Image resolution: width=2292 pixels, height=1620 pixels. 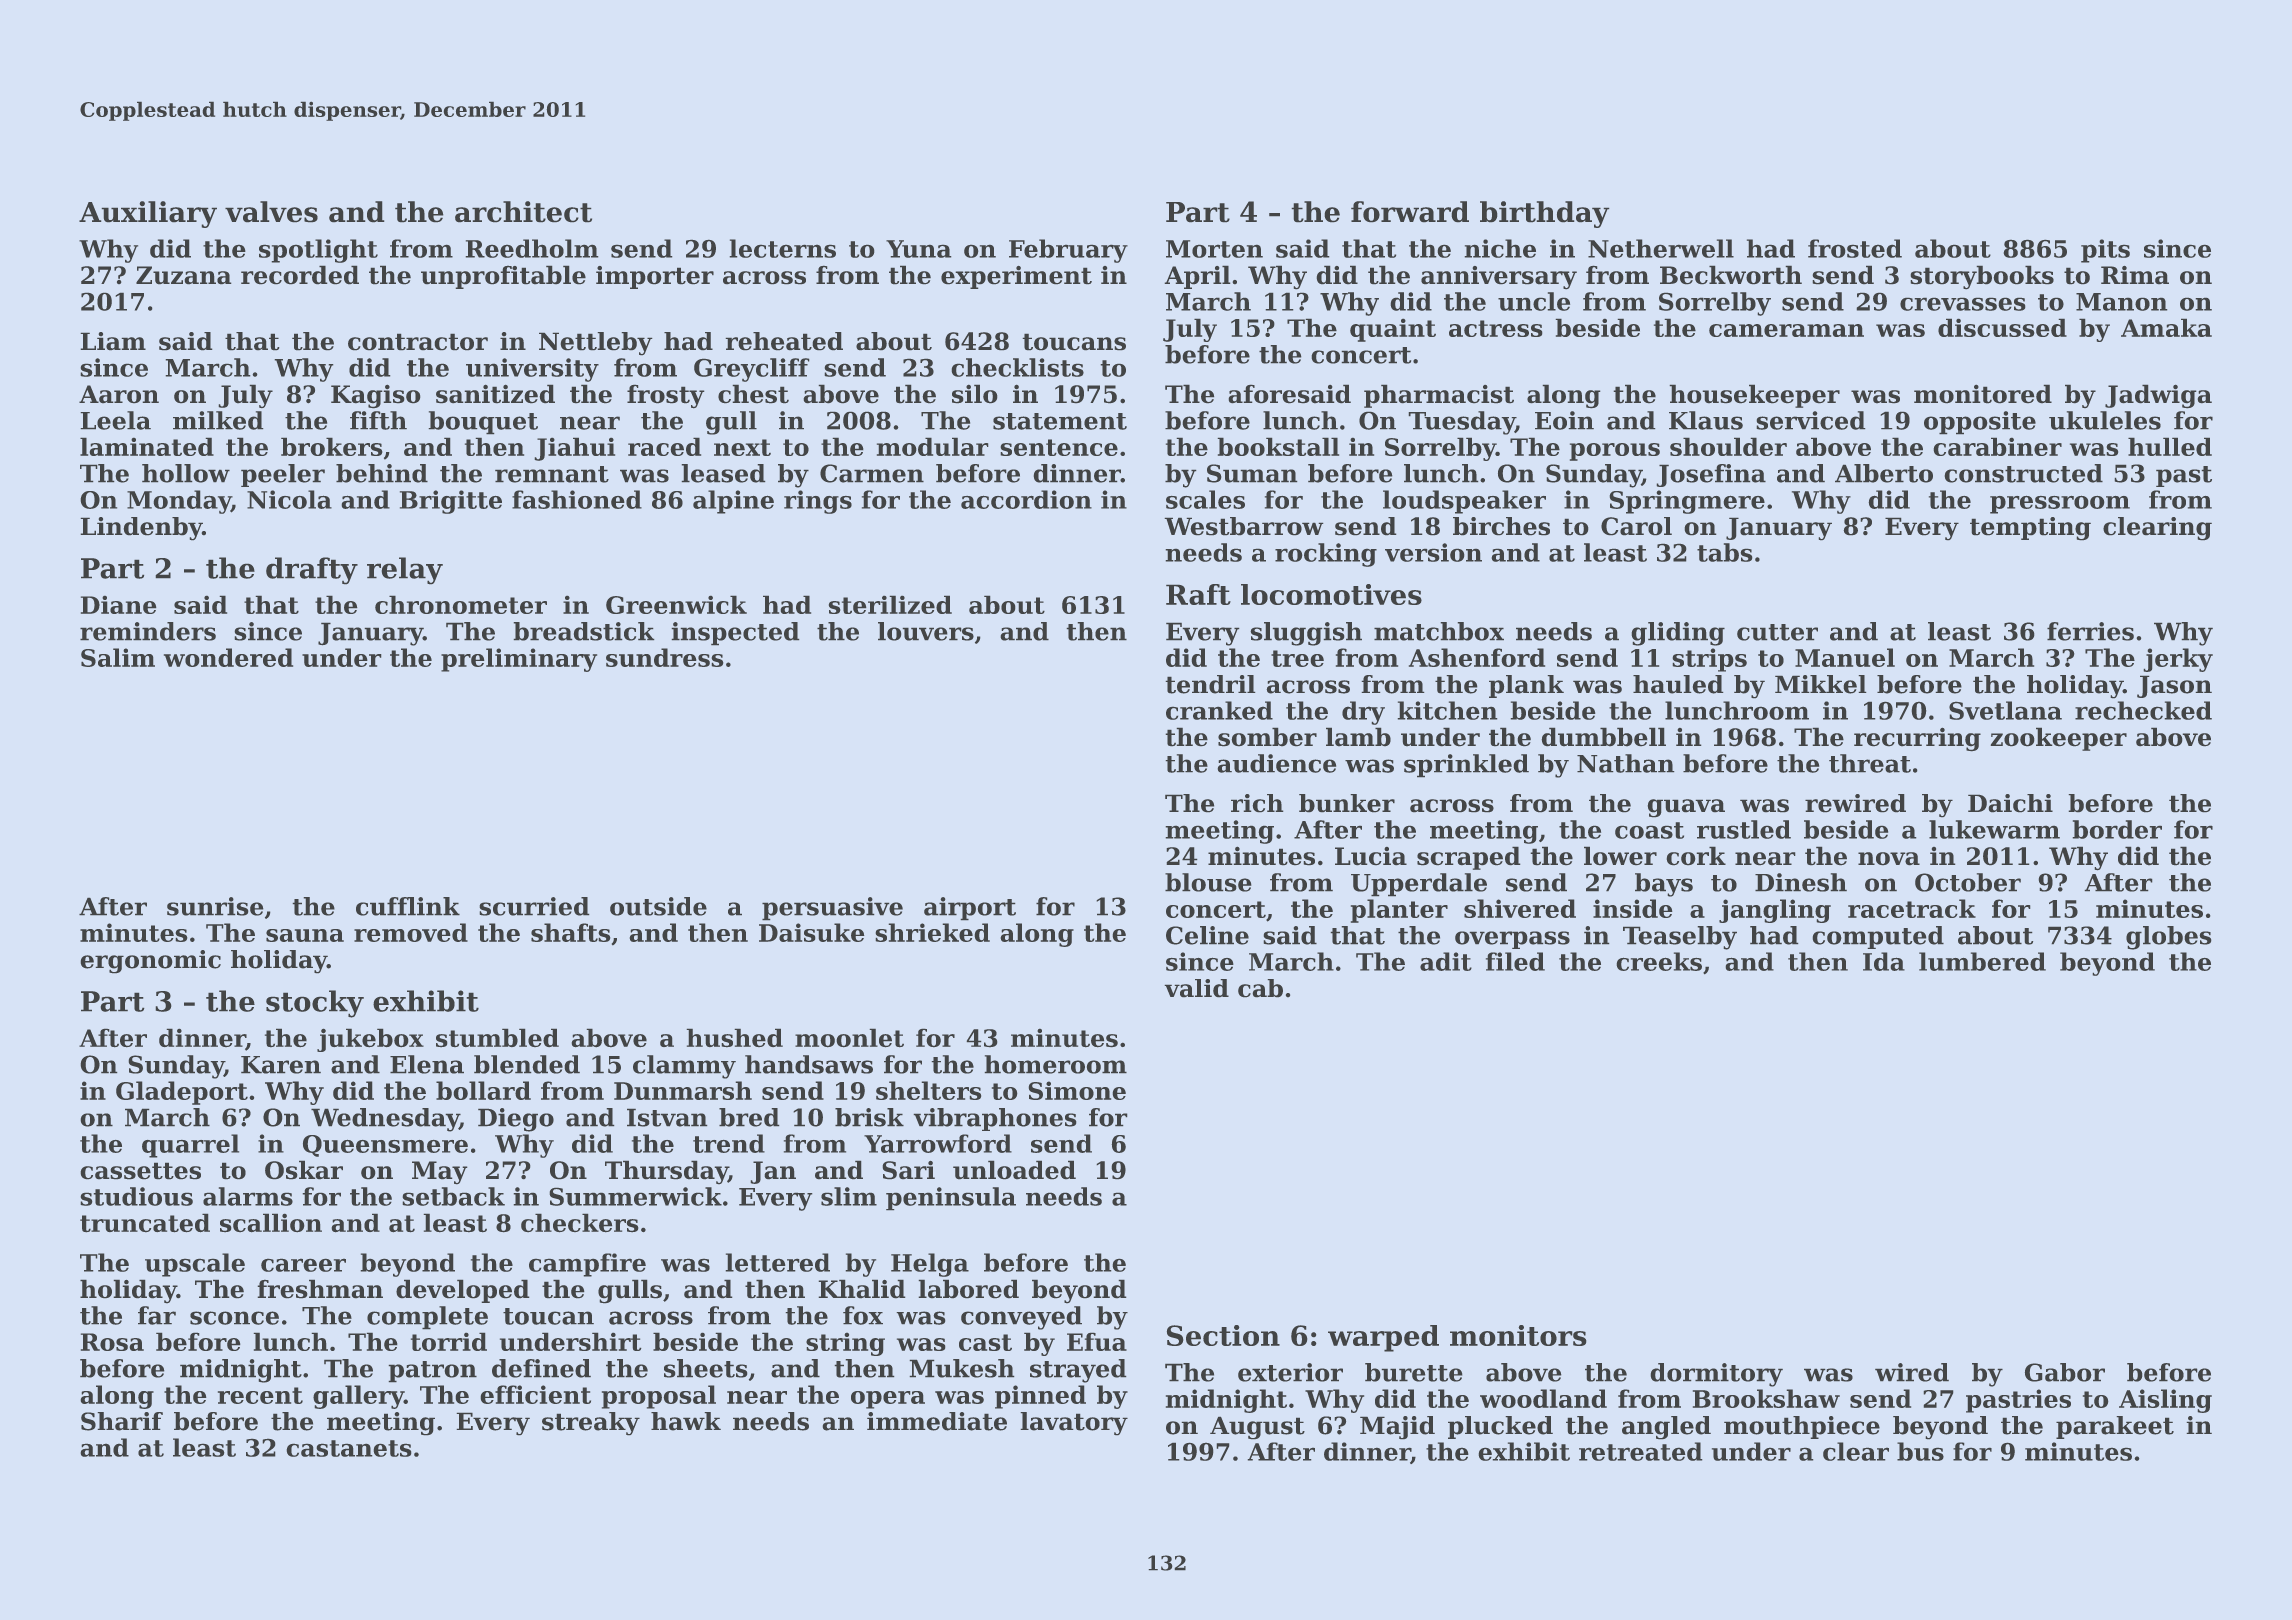 I want to click on Karen, so click(x=281, y=1065).
